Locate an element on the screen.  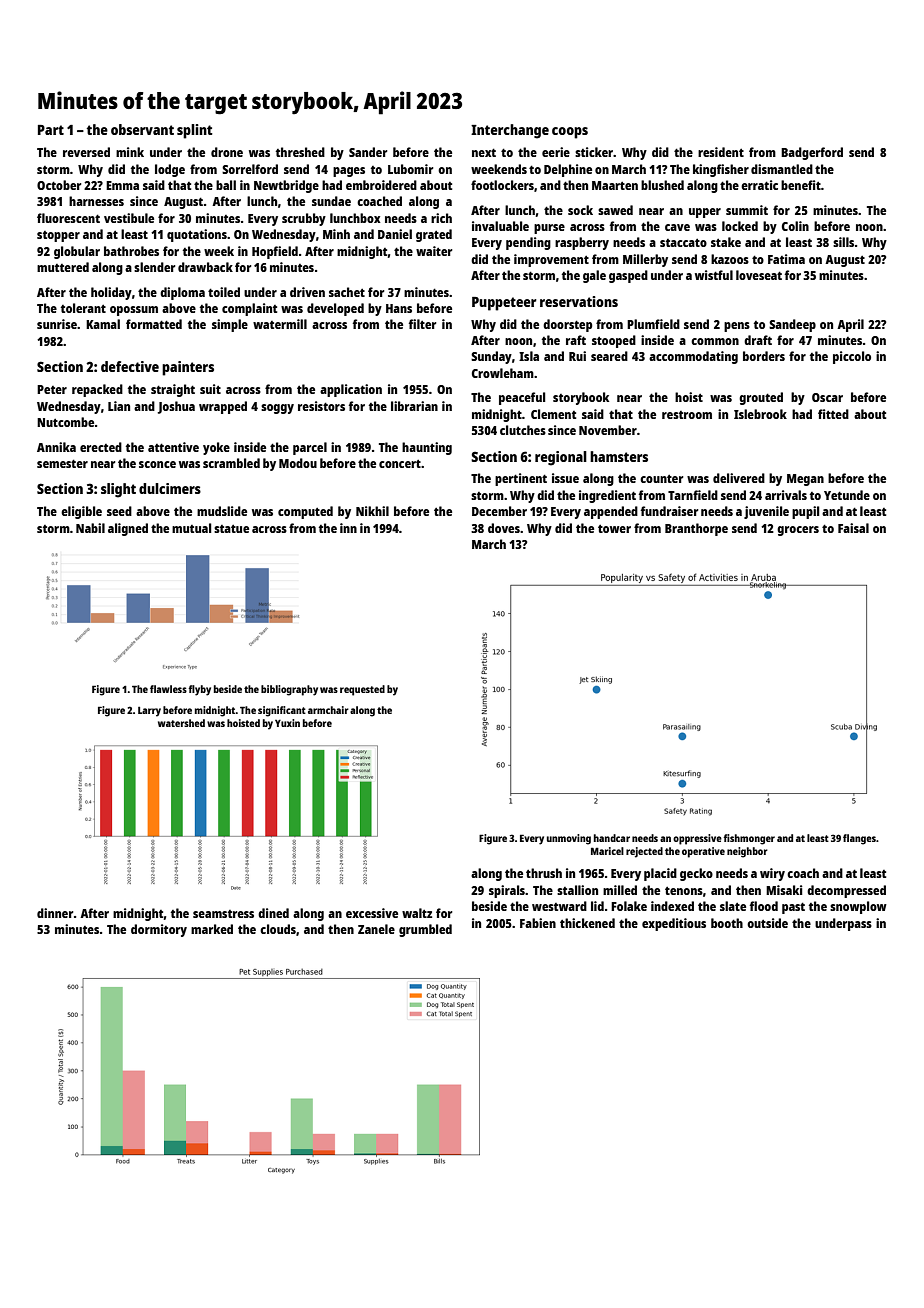
muttered is located at coordinates (63, 267).
